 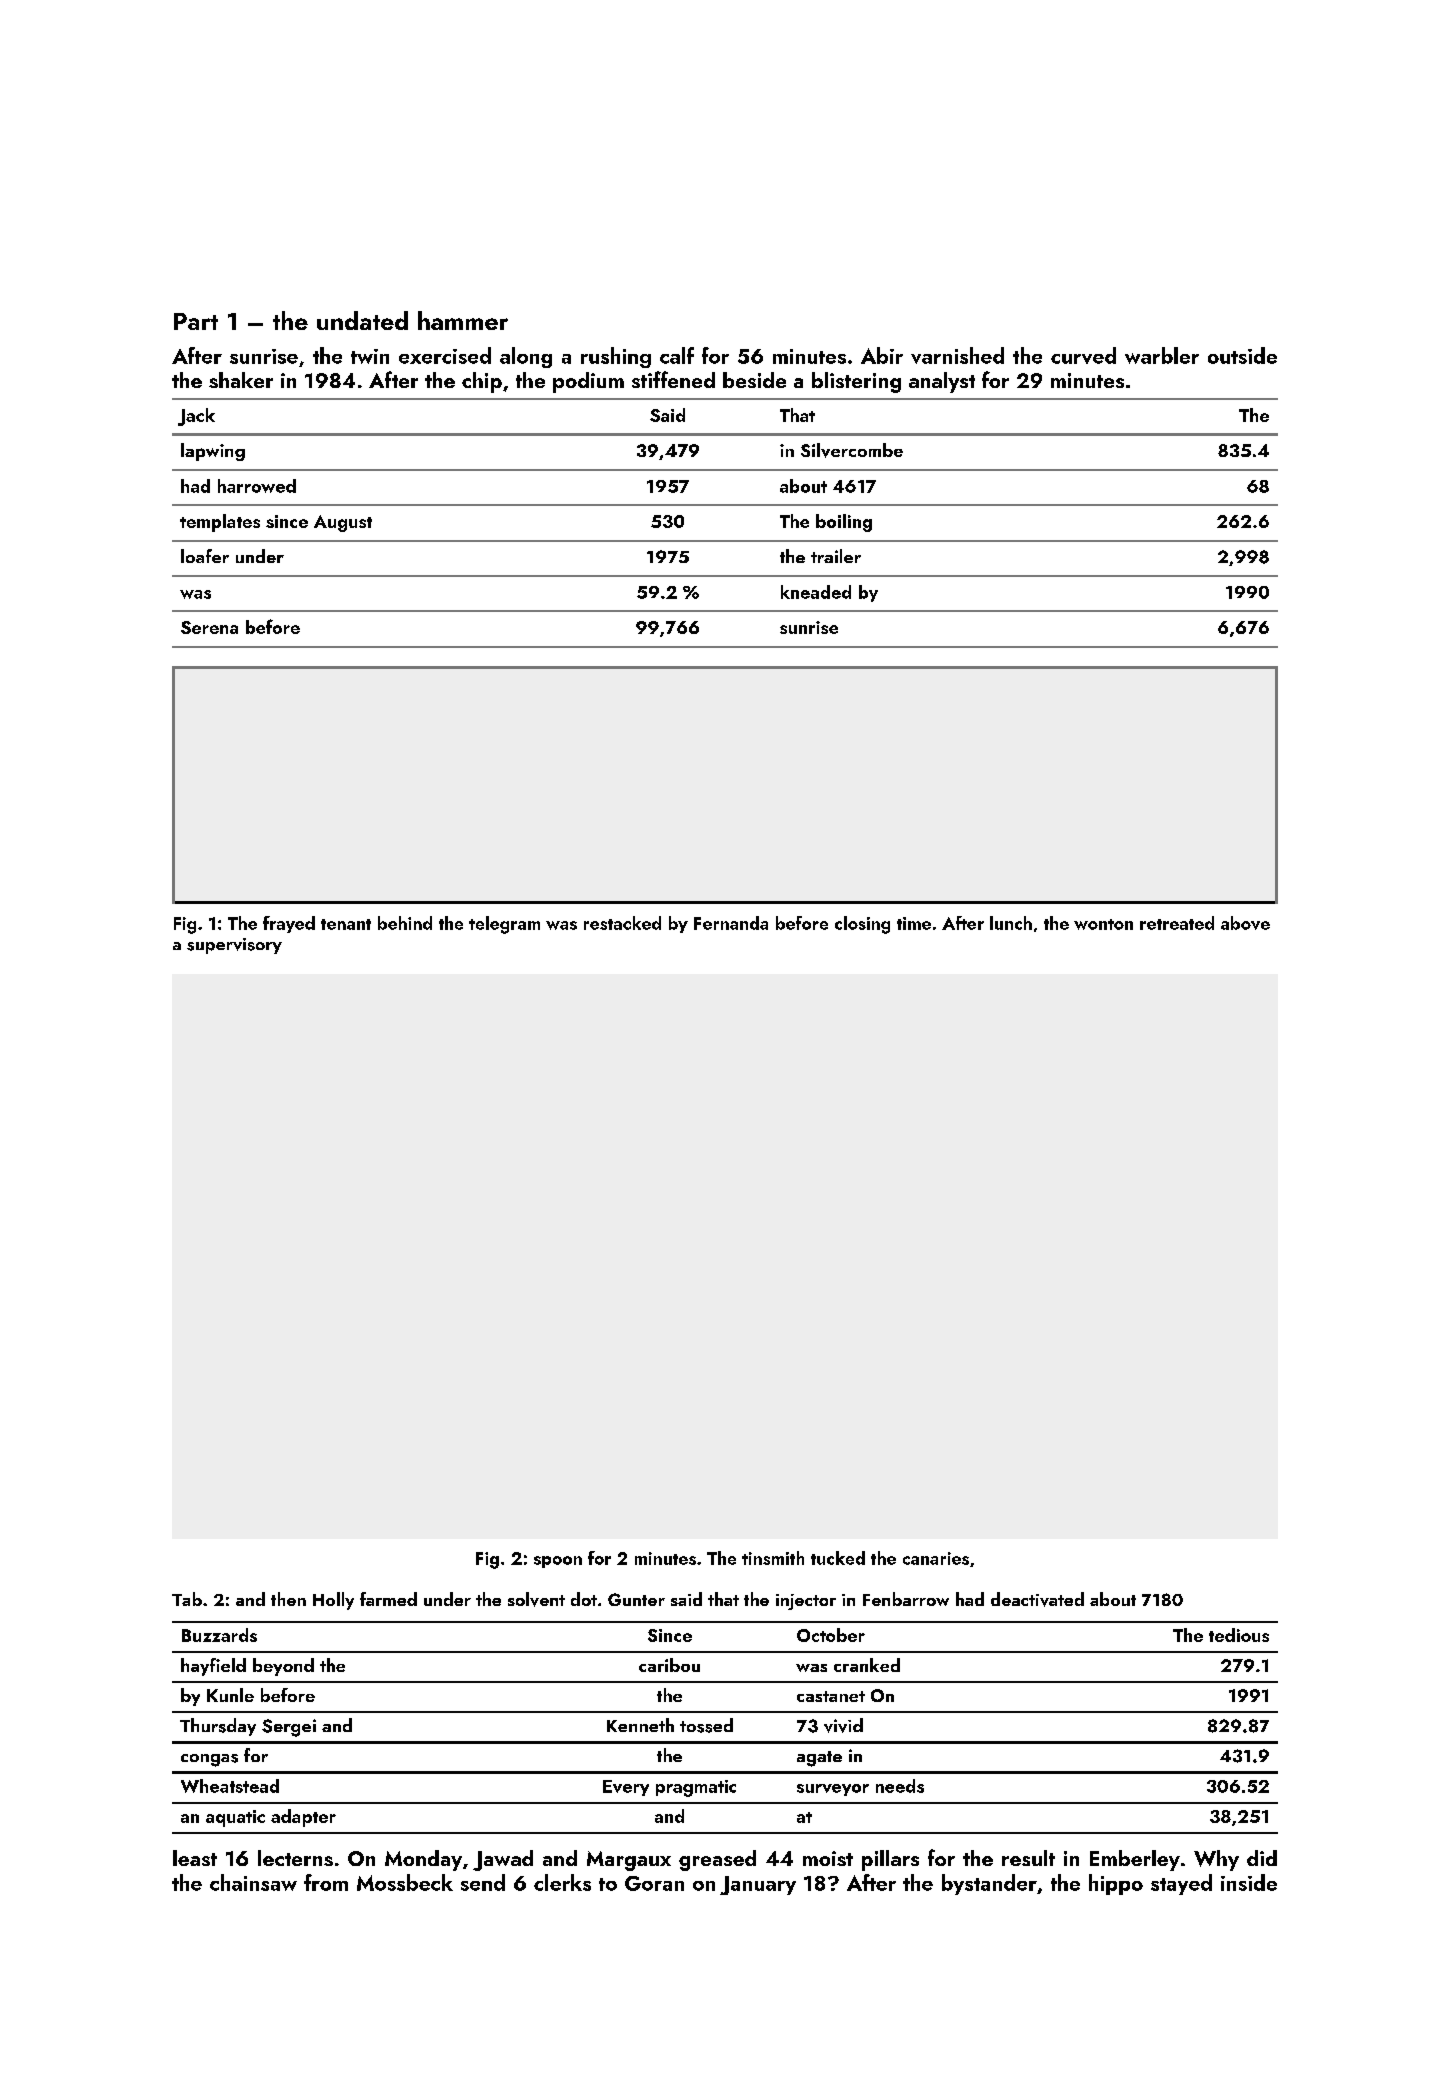 I want to click on chainsaw, so click(x=253, y=1882).
